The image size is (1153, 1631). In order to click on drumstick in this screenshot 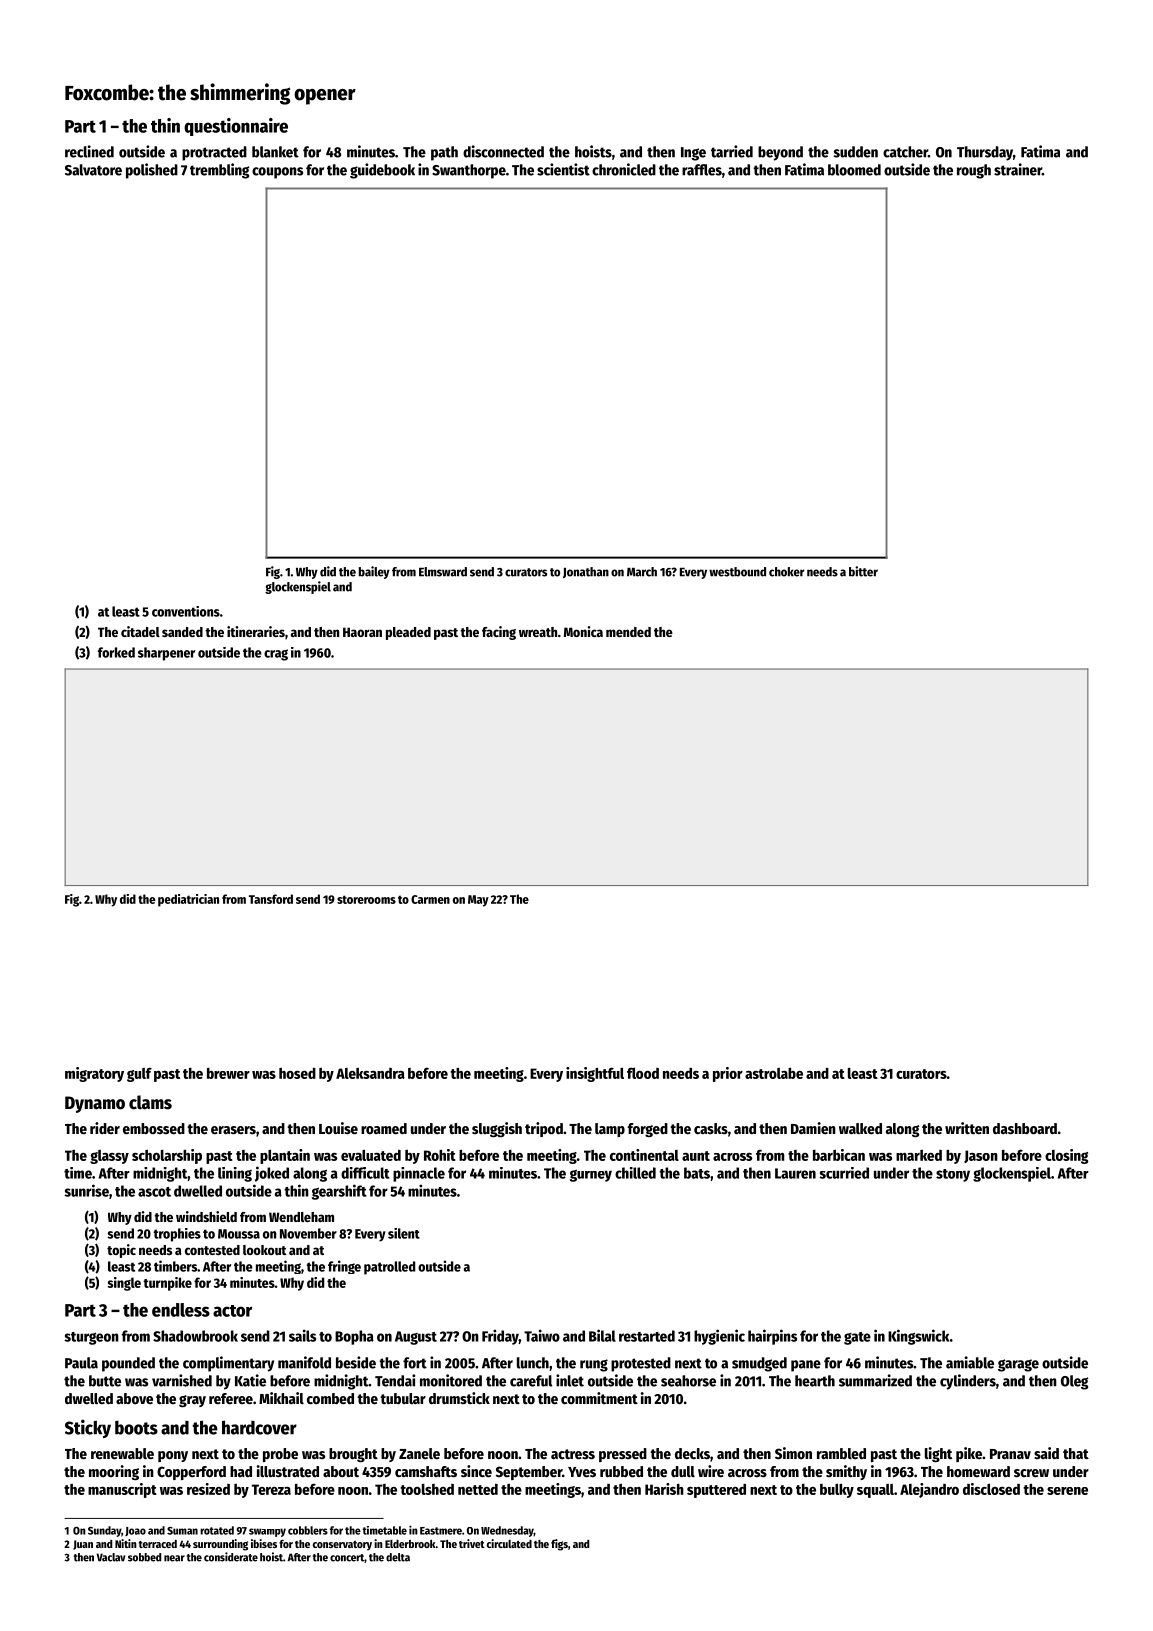, I will do `click(459, 1398)`.
